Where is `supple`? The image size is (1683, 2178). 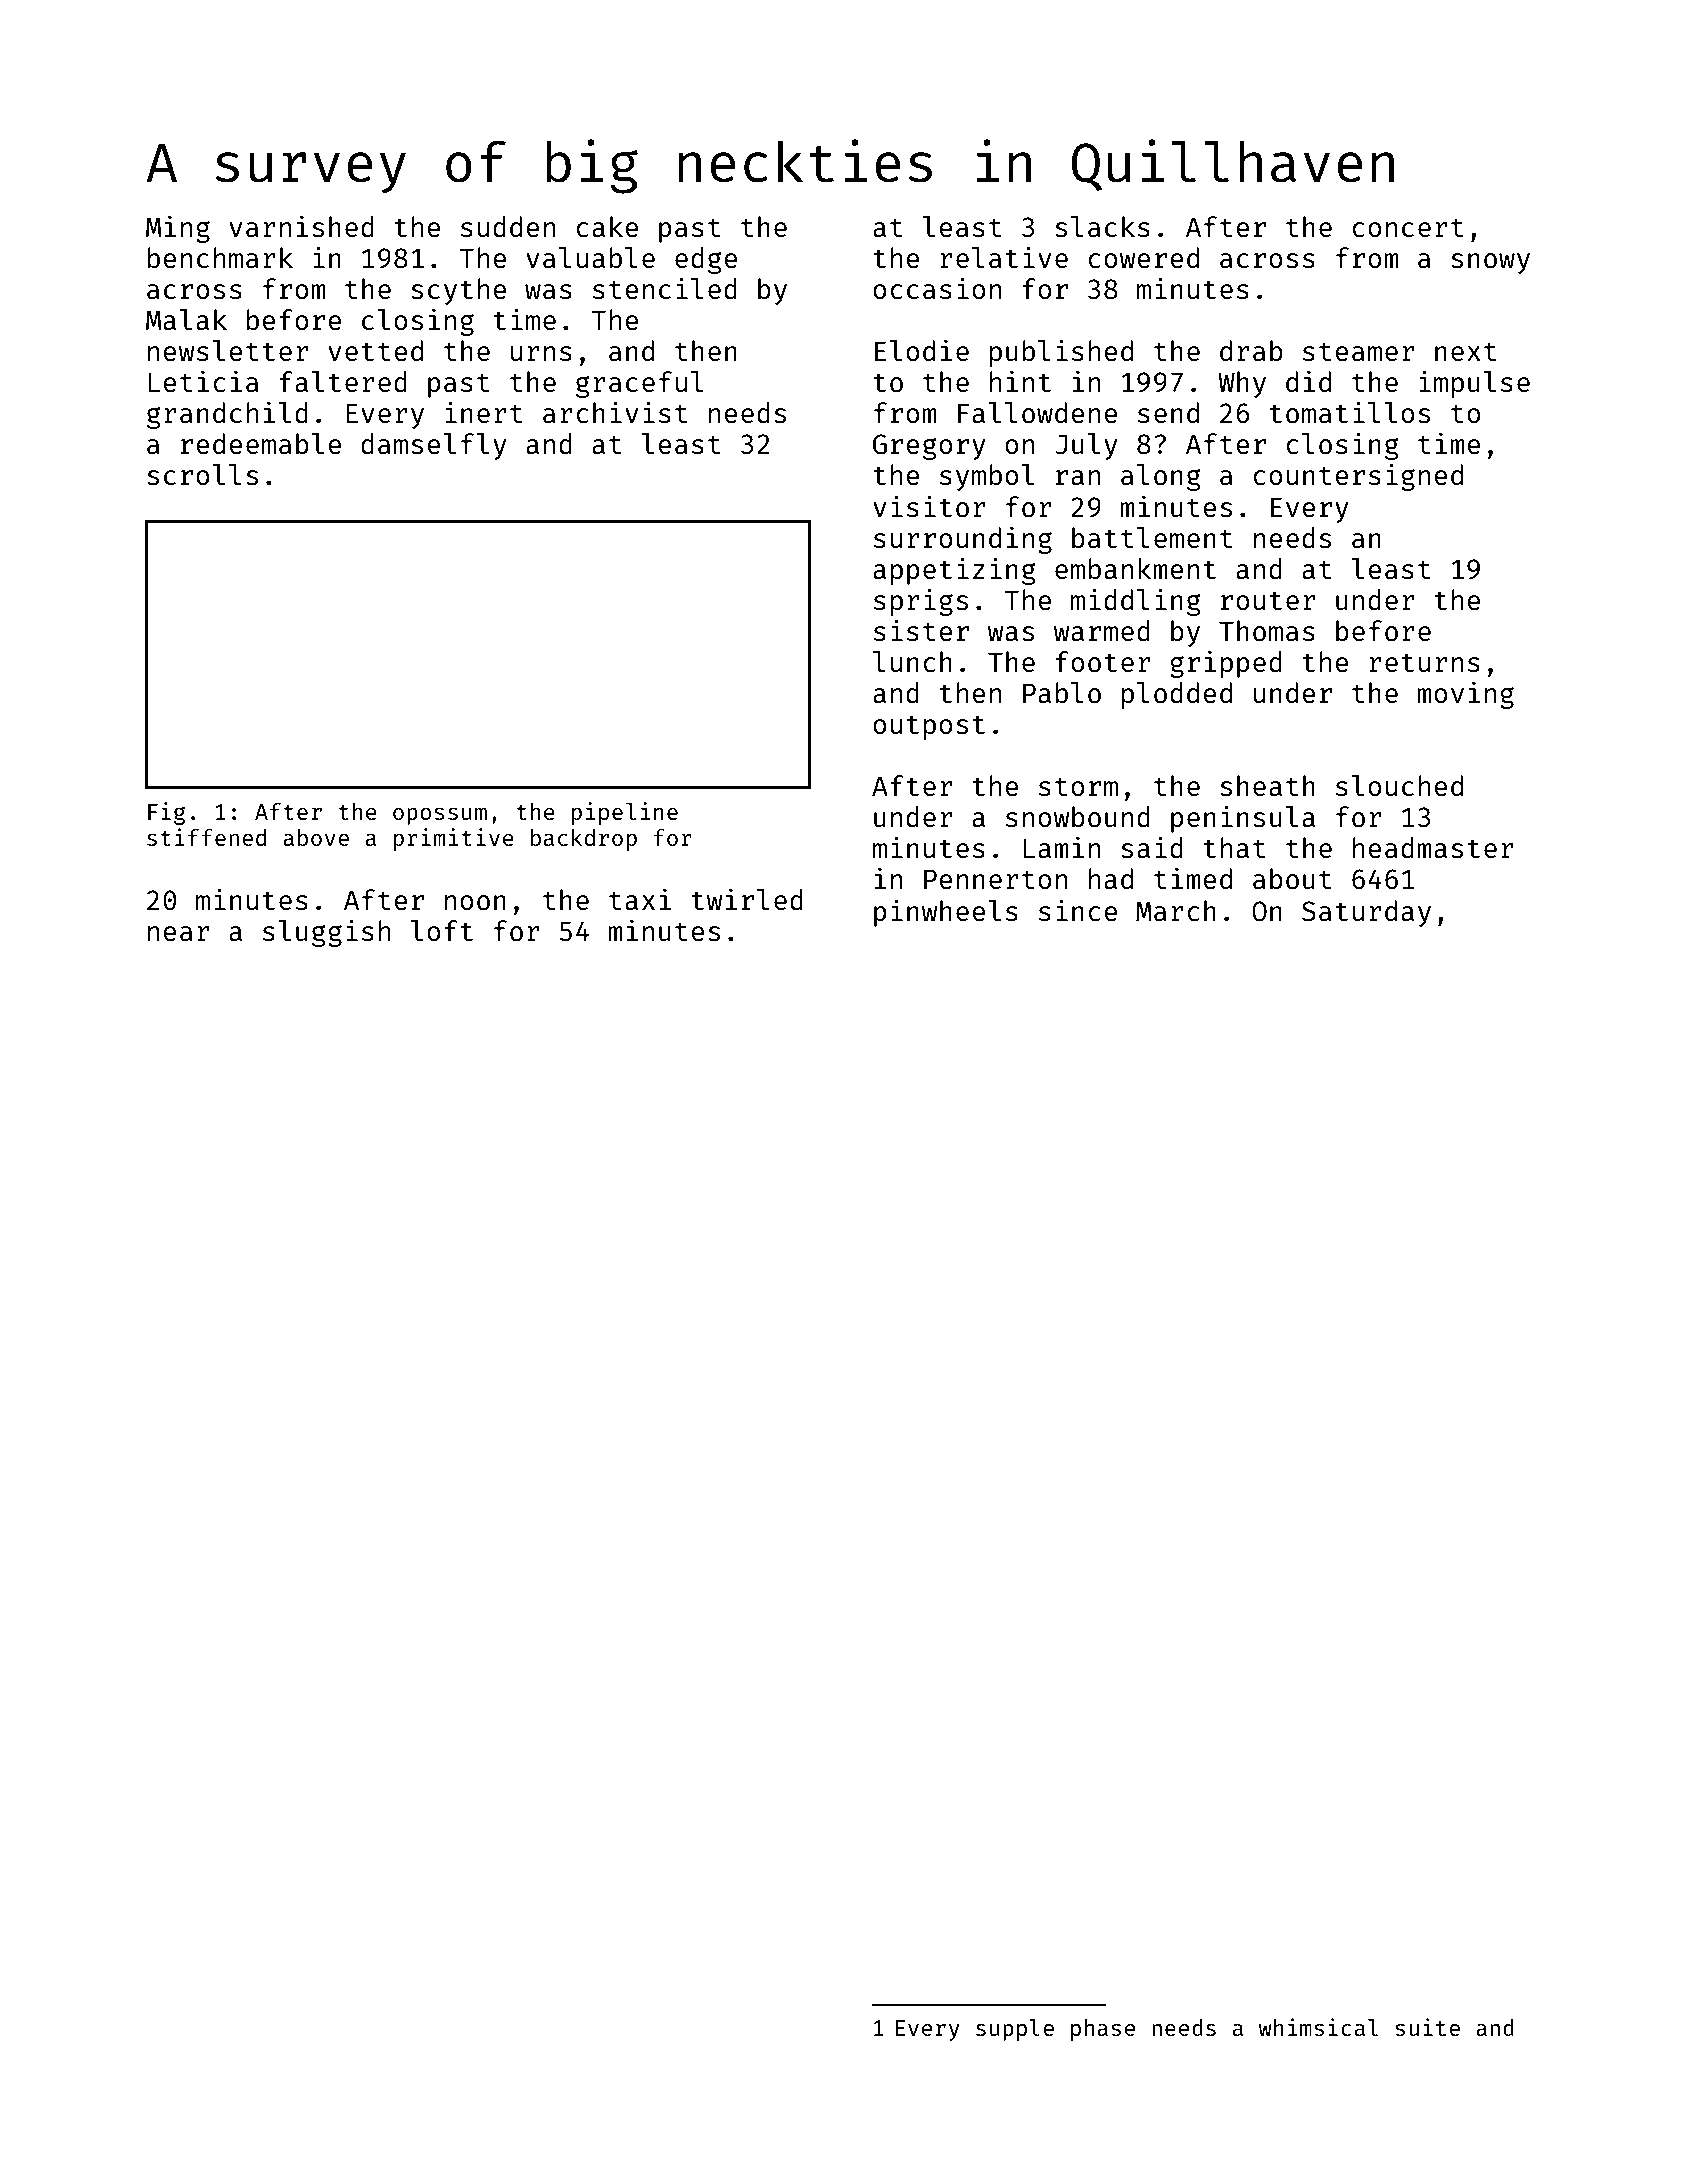
supple is located at coordinates (1015, 2030).
